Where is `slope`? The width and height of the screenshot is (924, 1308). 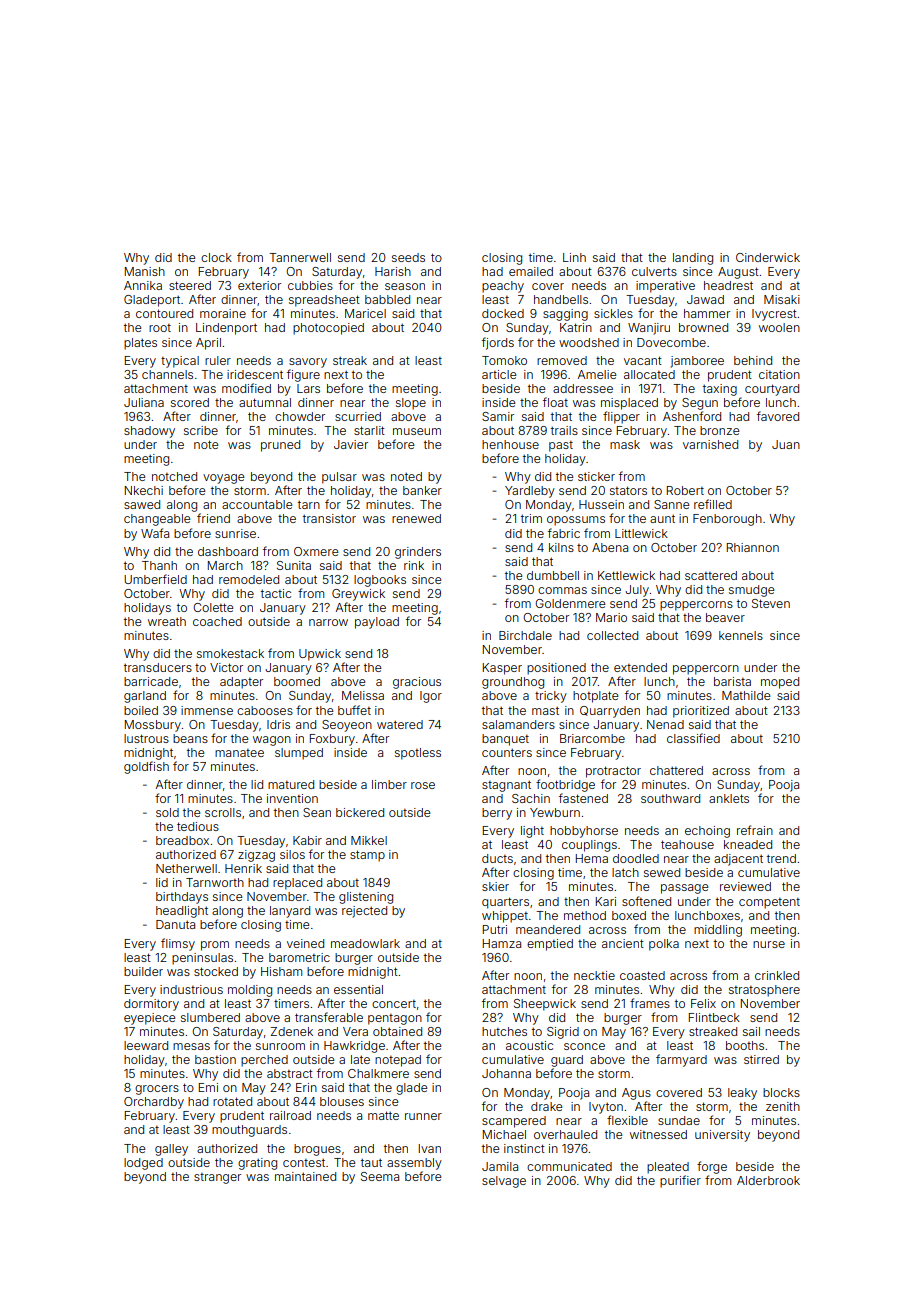
slope is located at coordinates (411, 404).
